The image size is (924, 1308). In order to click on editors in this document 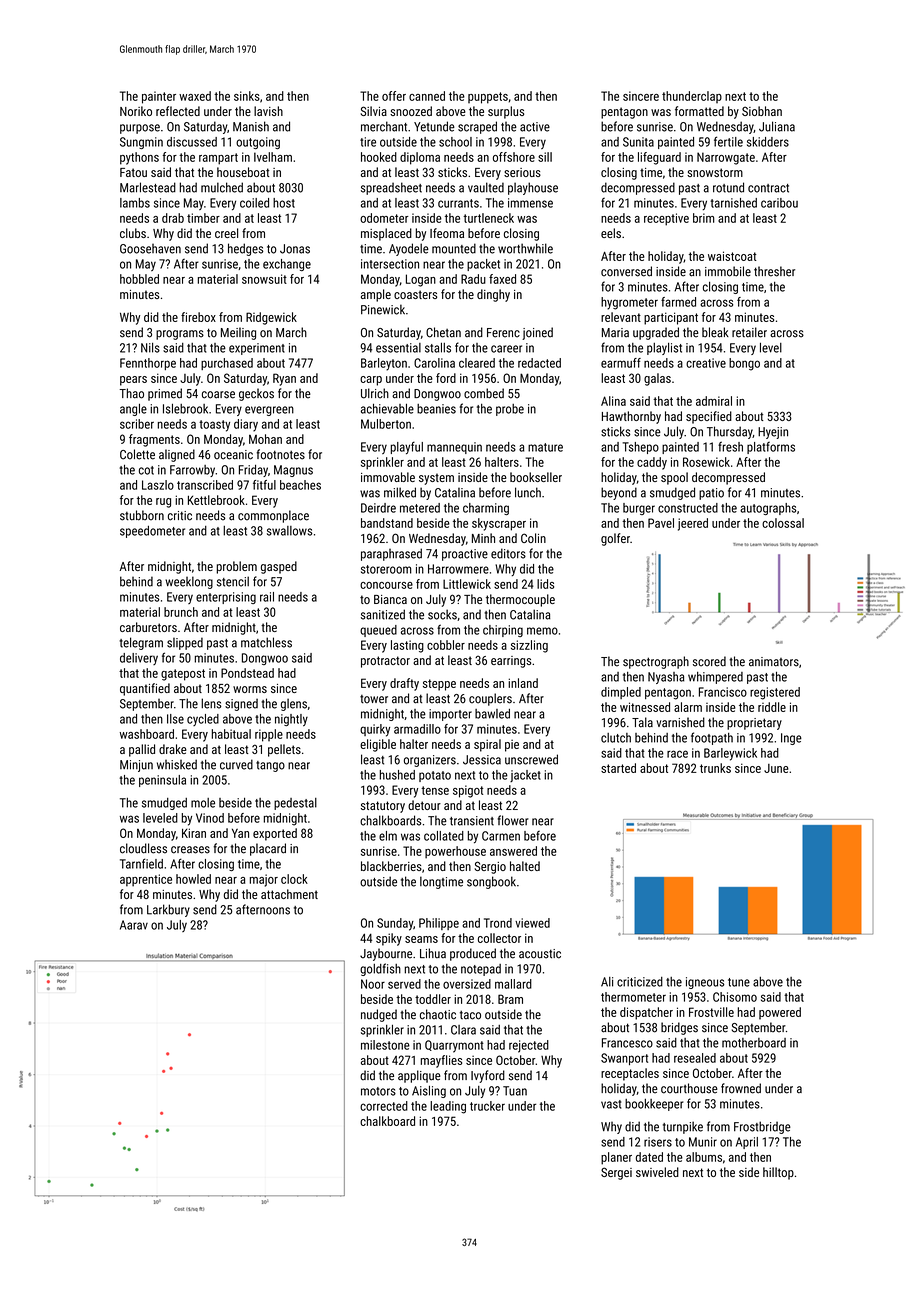, I will do `click(508, 553)`.
